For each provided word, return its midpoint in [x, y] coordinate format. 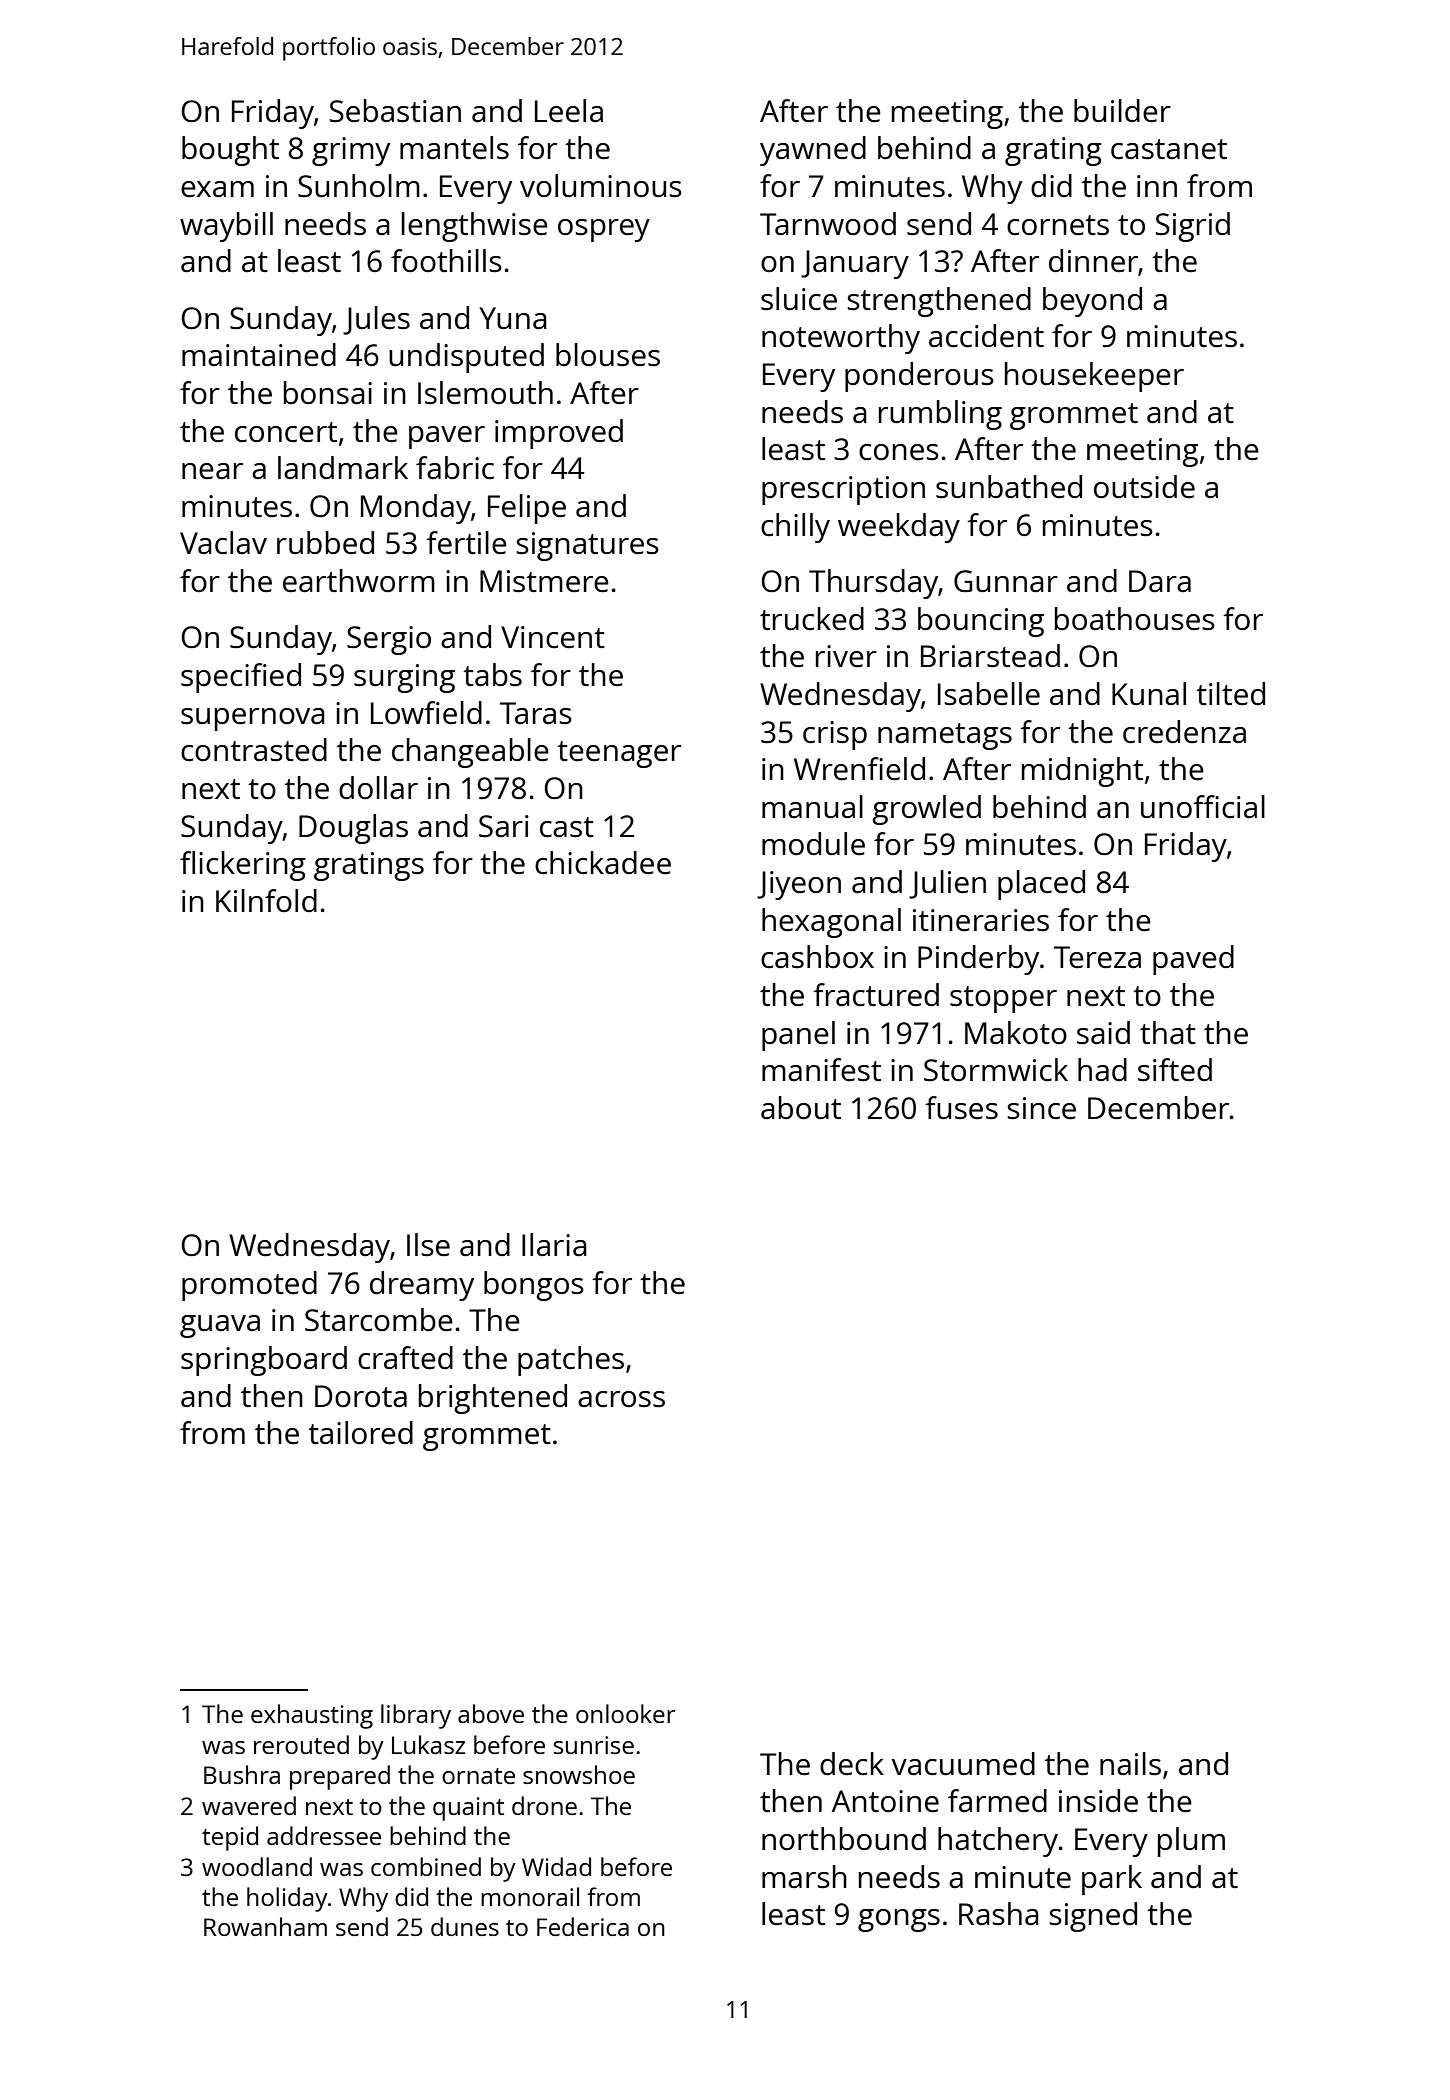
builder [1122, 111]
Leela [569, 111]
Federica [583, 1926]
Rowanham [265, 1926]
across [621, 1399]
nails [1130, 1764]
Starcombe [379, 1320]
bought [230, 151]
